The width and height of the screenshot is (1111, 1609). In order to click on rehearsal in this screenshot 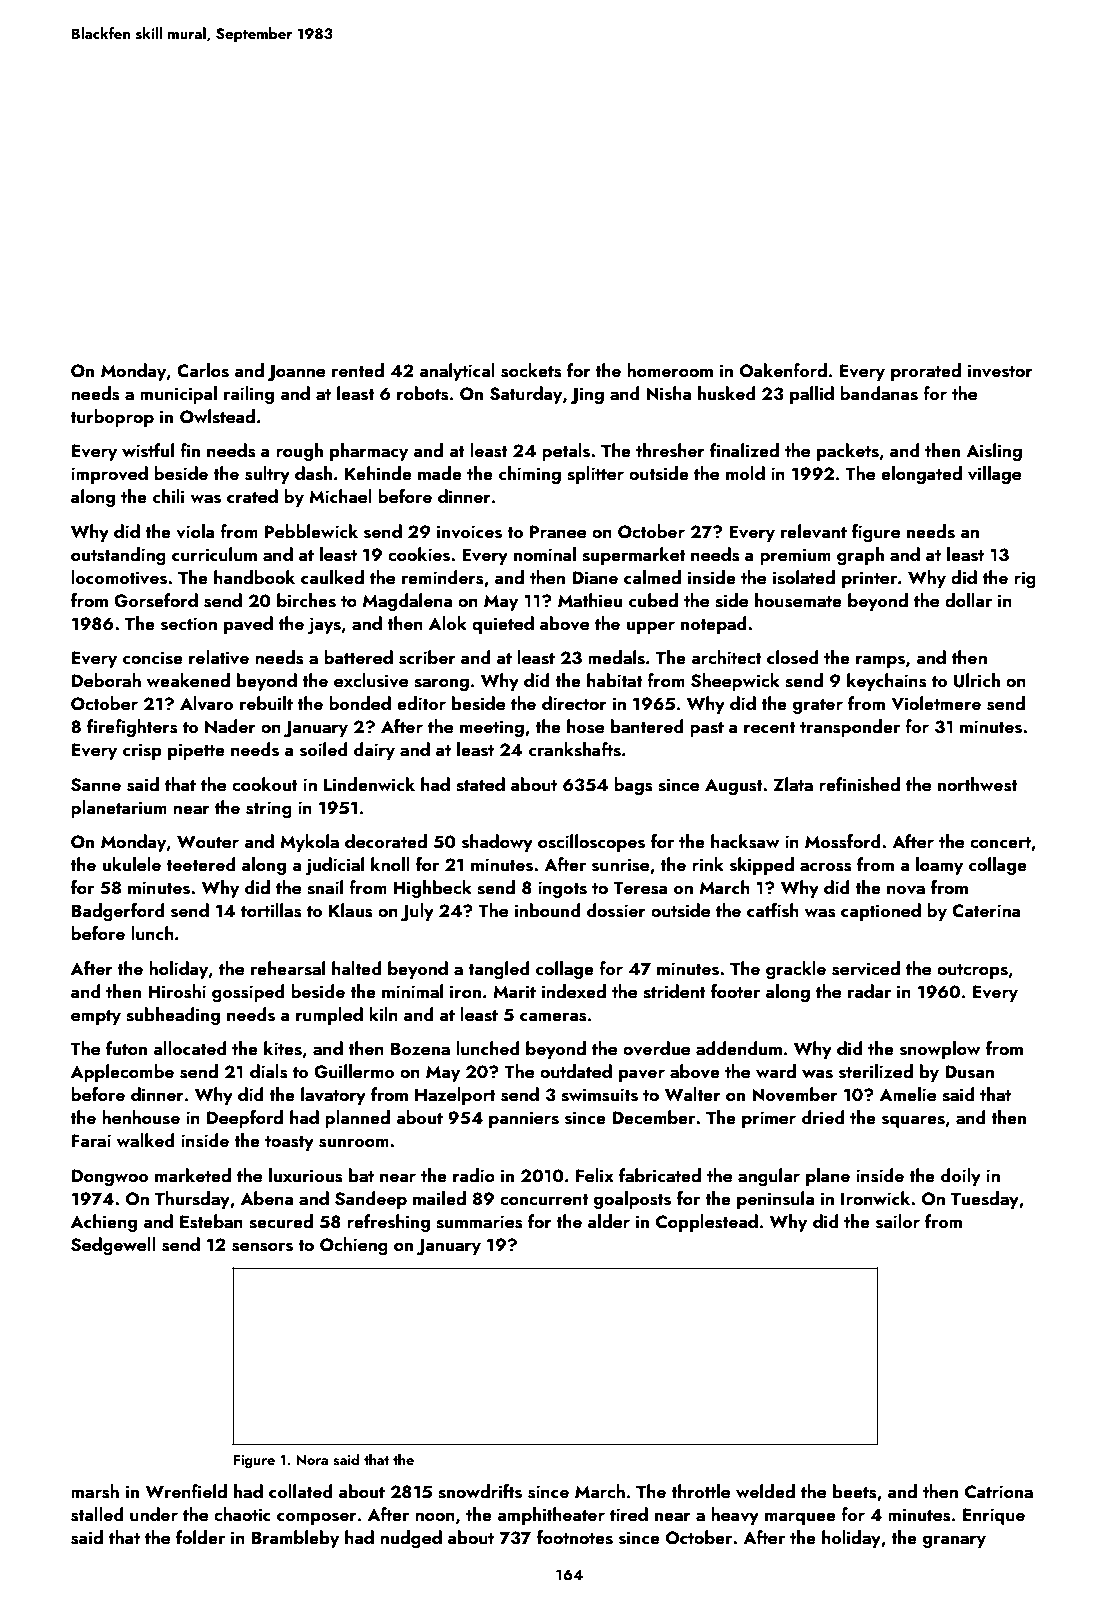, I will do `click(288, 968)`.
